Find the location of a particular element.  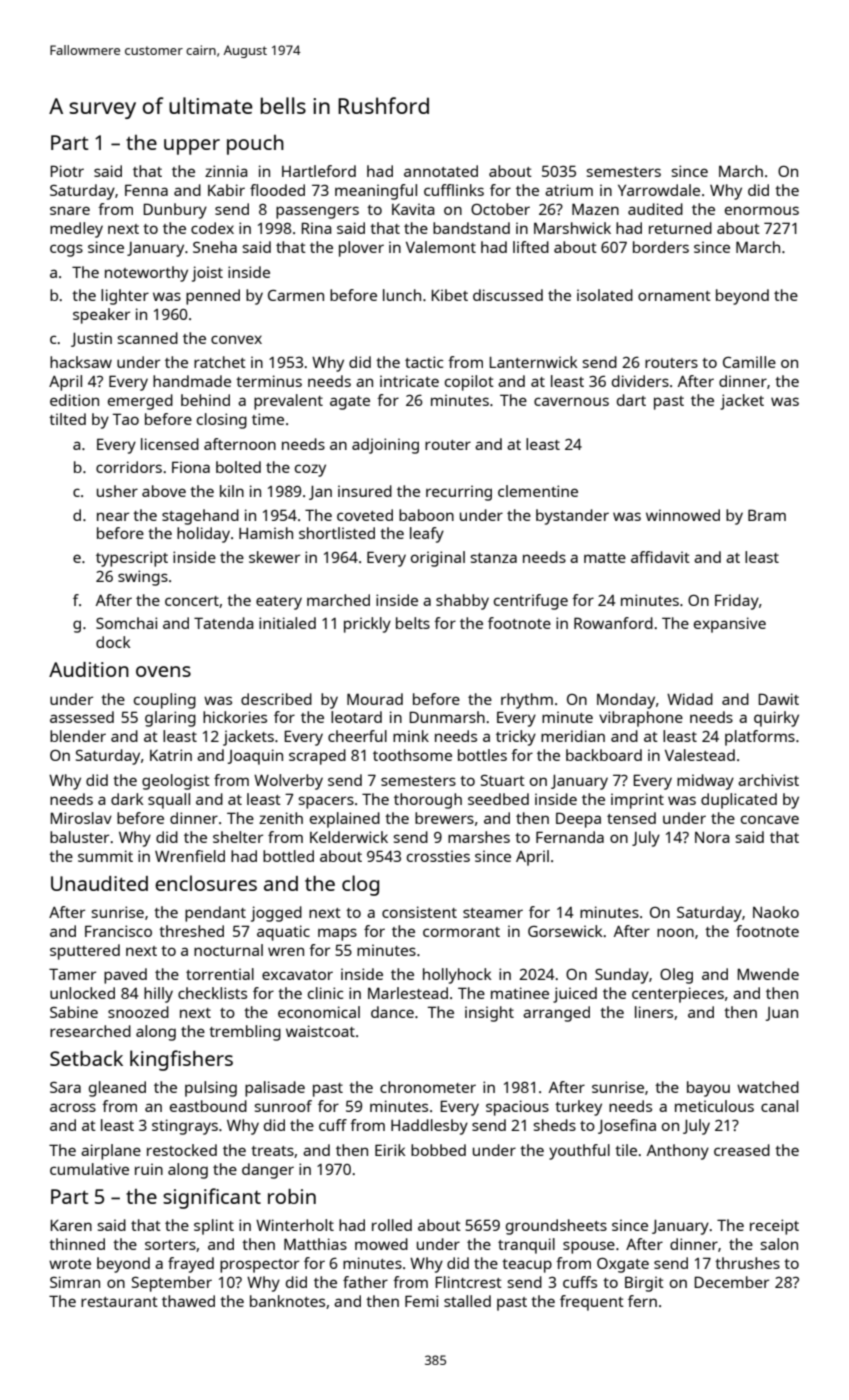

adjoining is located at coordinates (385, 446).
